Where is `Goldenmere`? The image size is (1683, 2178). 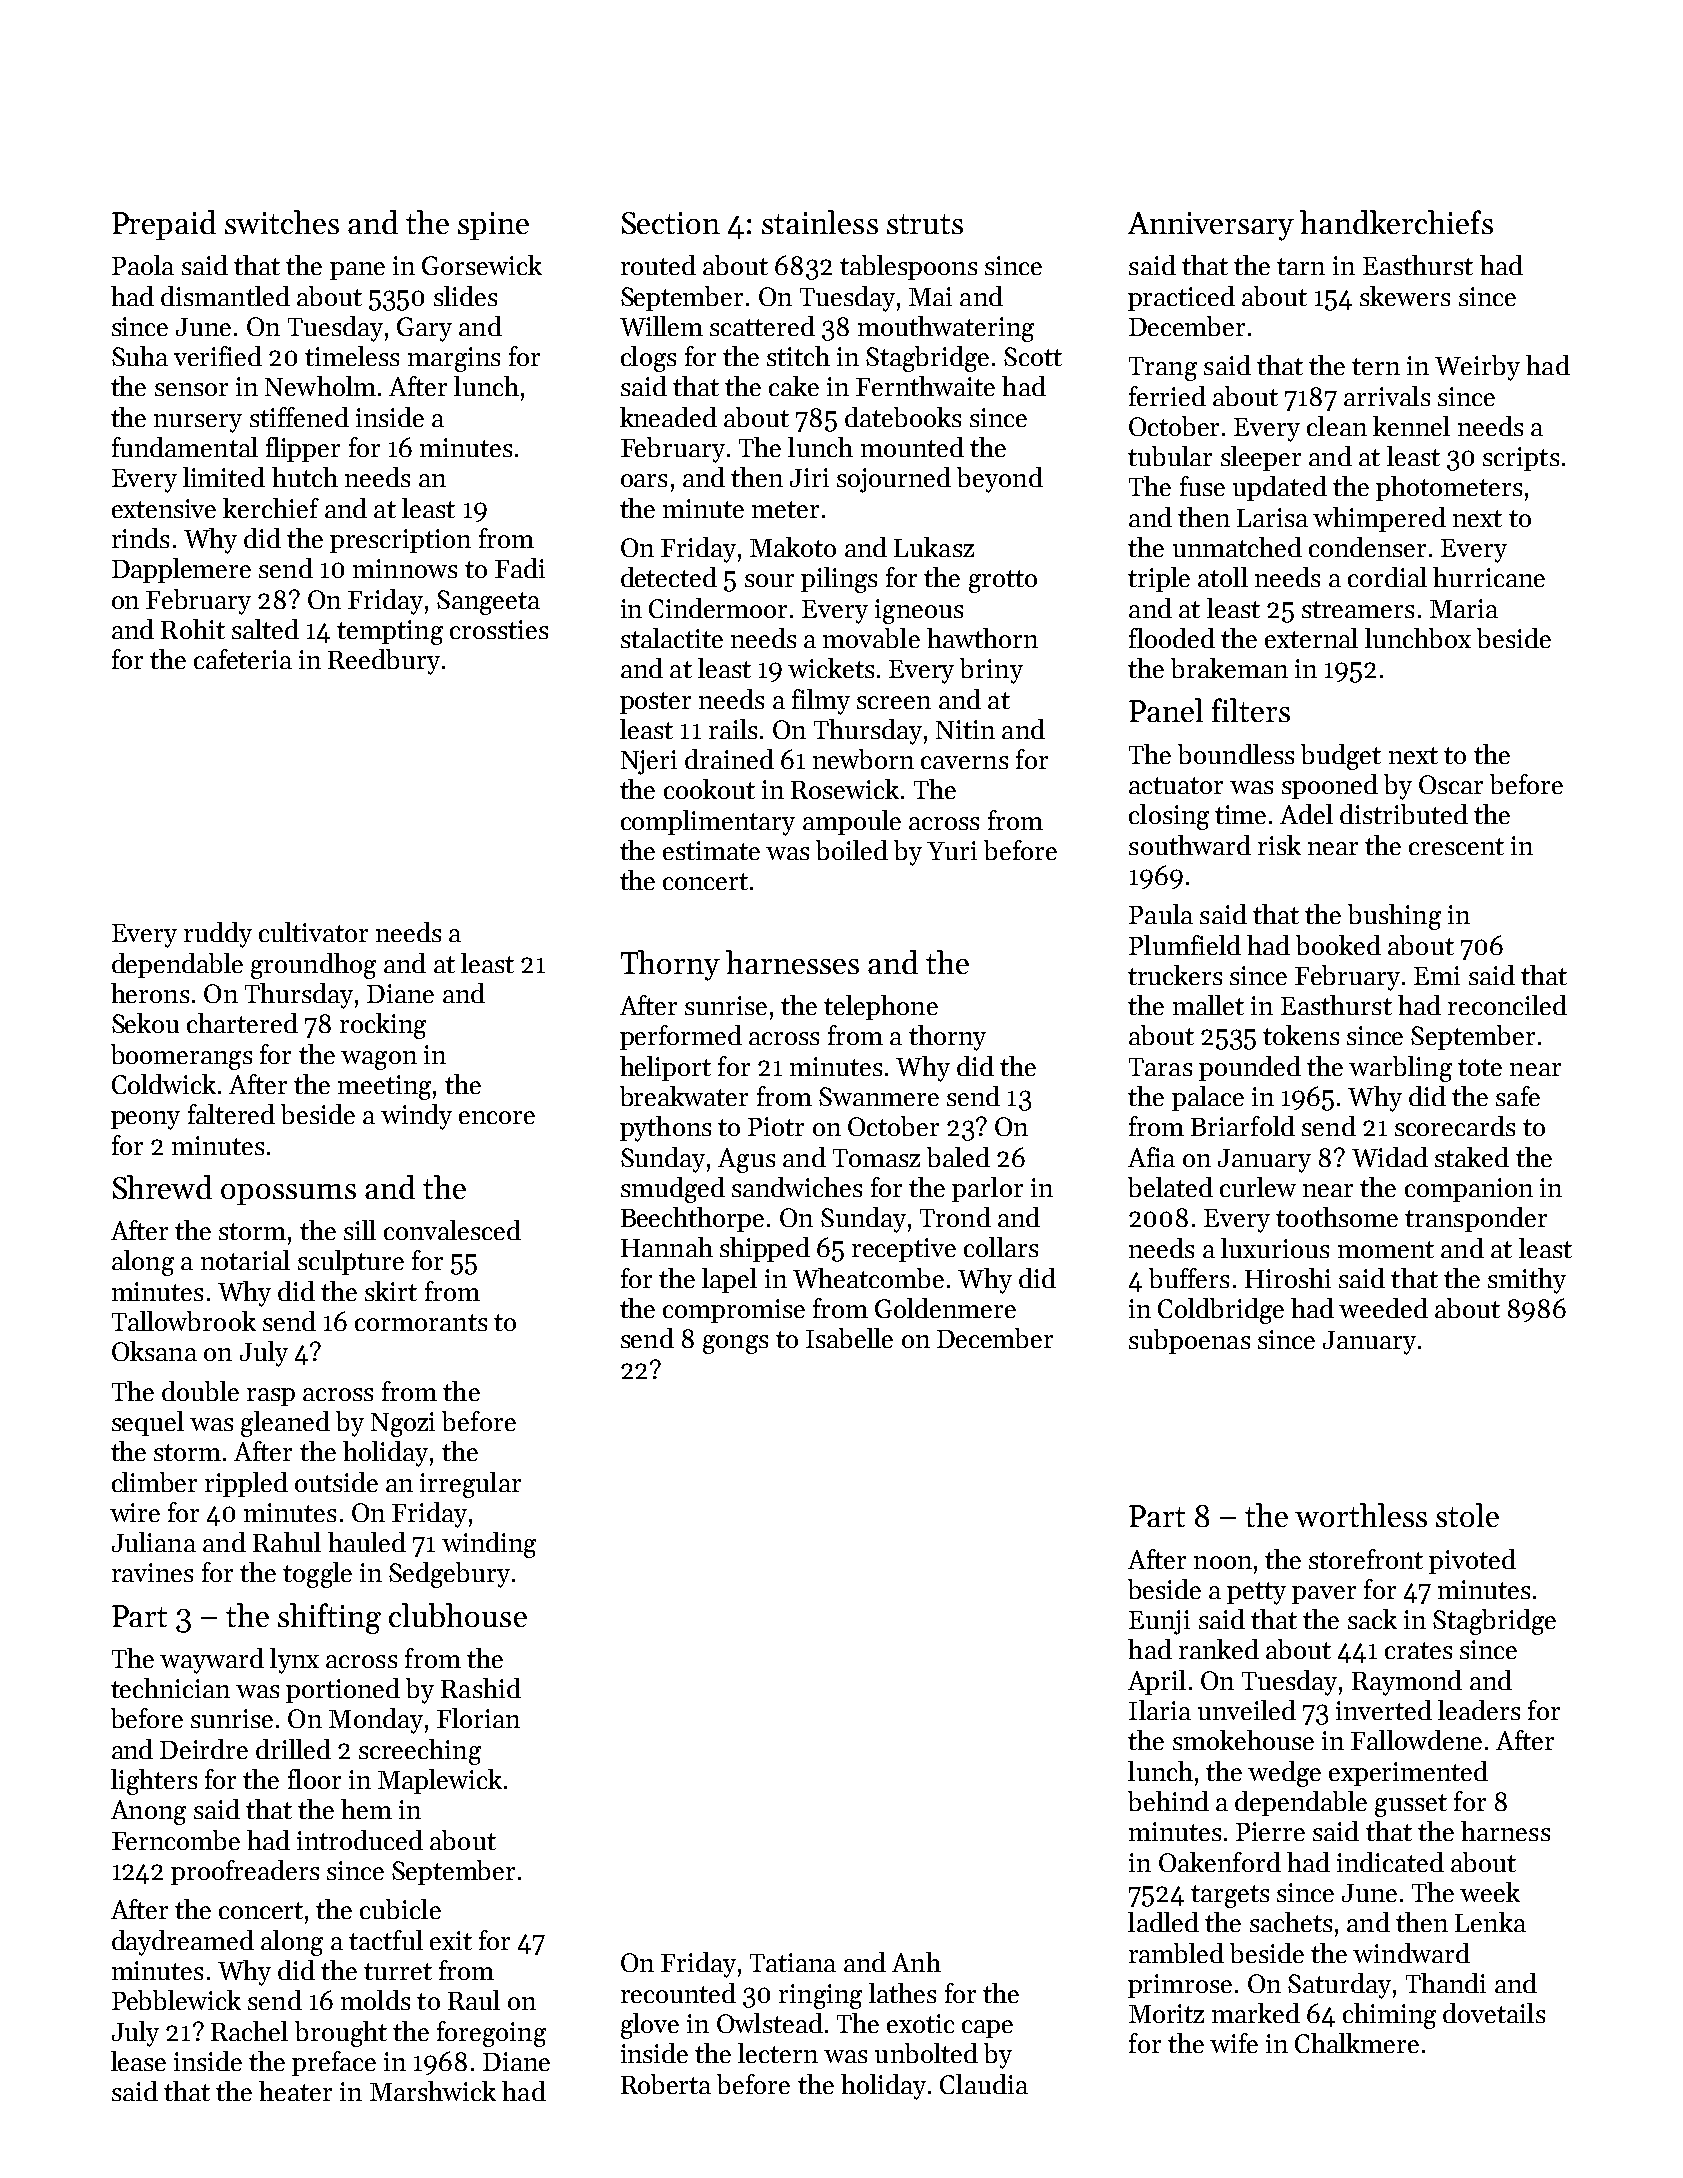 Goldenmere is located at coordinates (945, 1308).
